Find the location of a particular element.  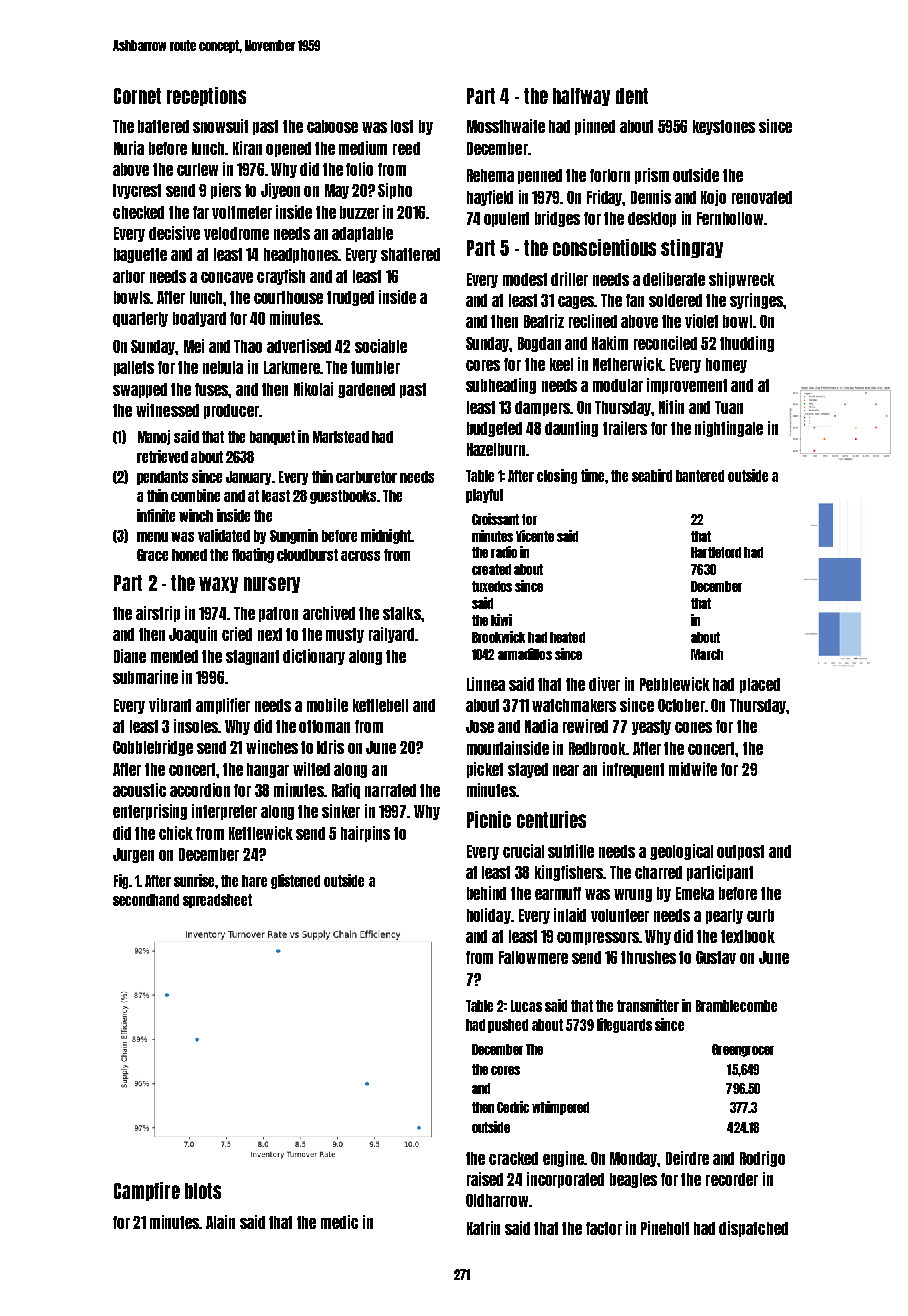

spreadsheet is located at coordinates (217, 901).
